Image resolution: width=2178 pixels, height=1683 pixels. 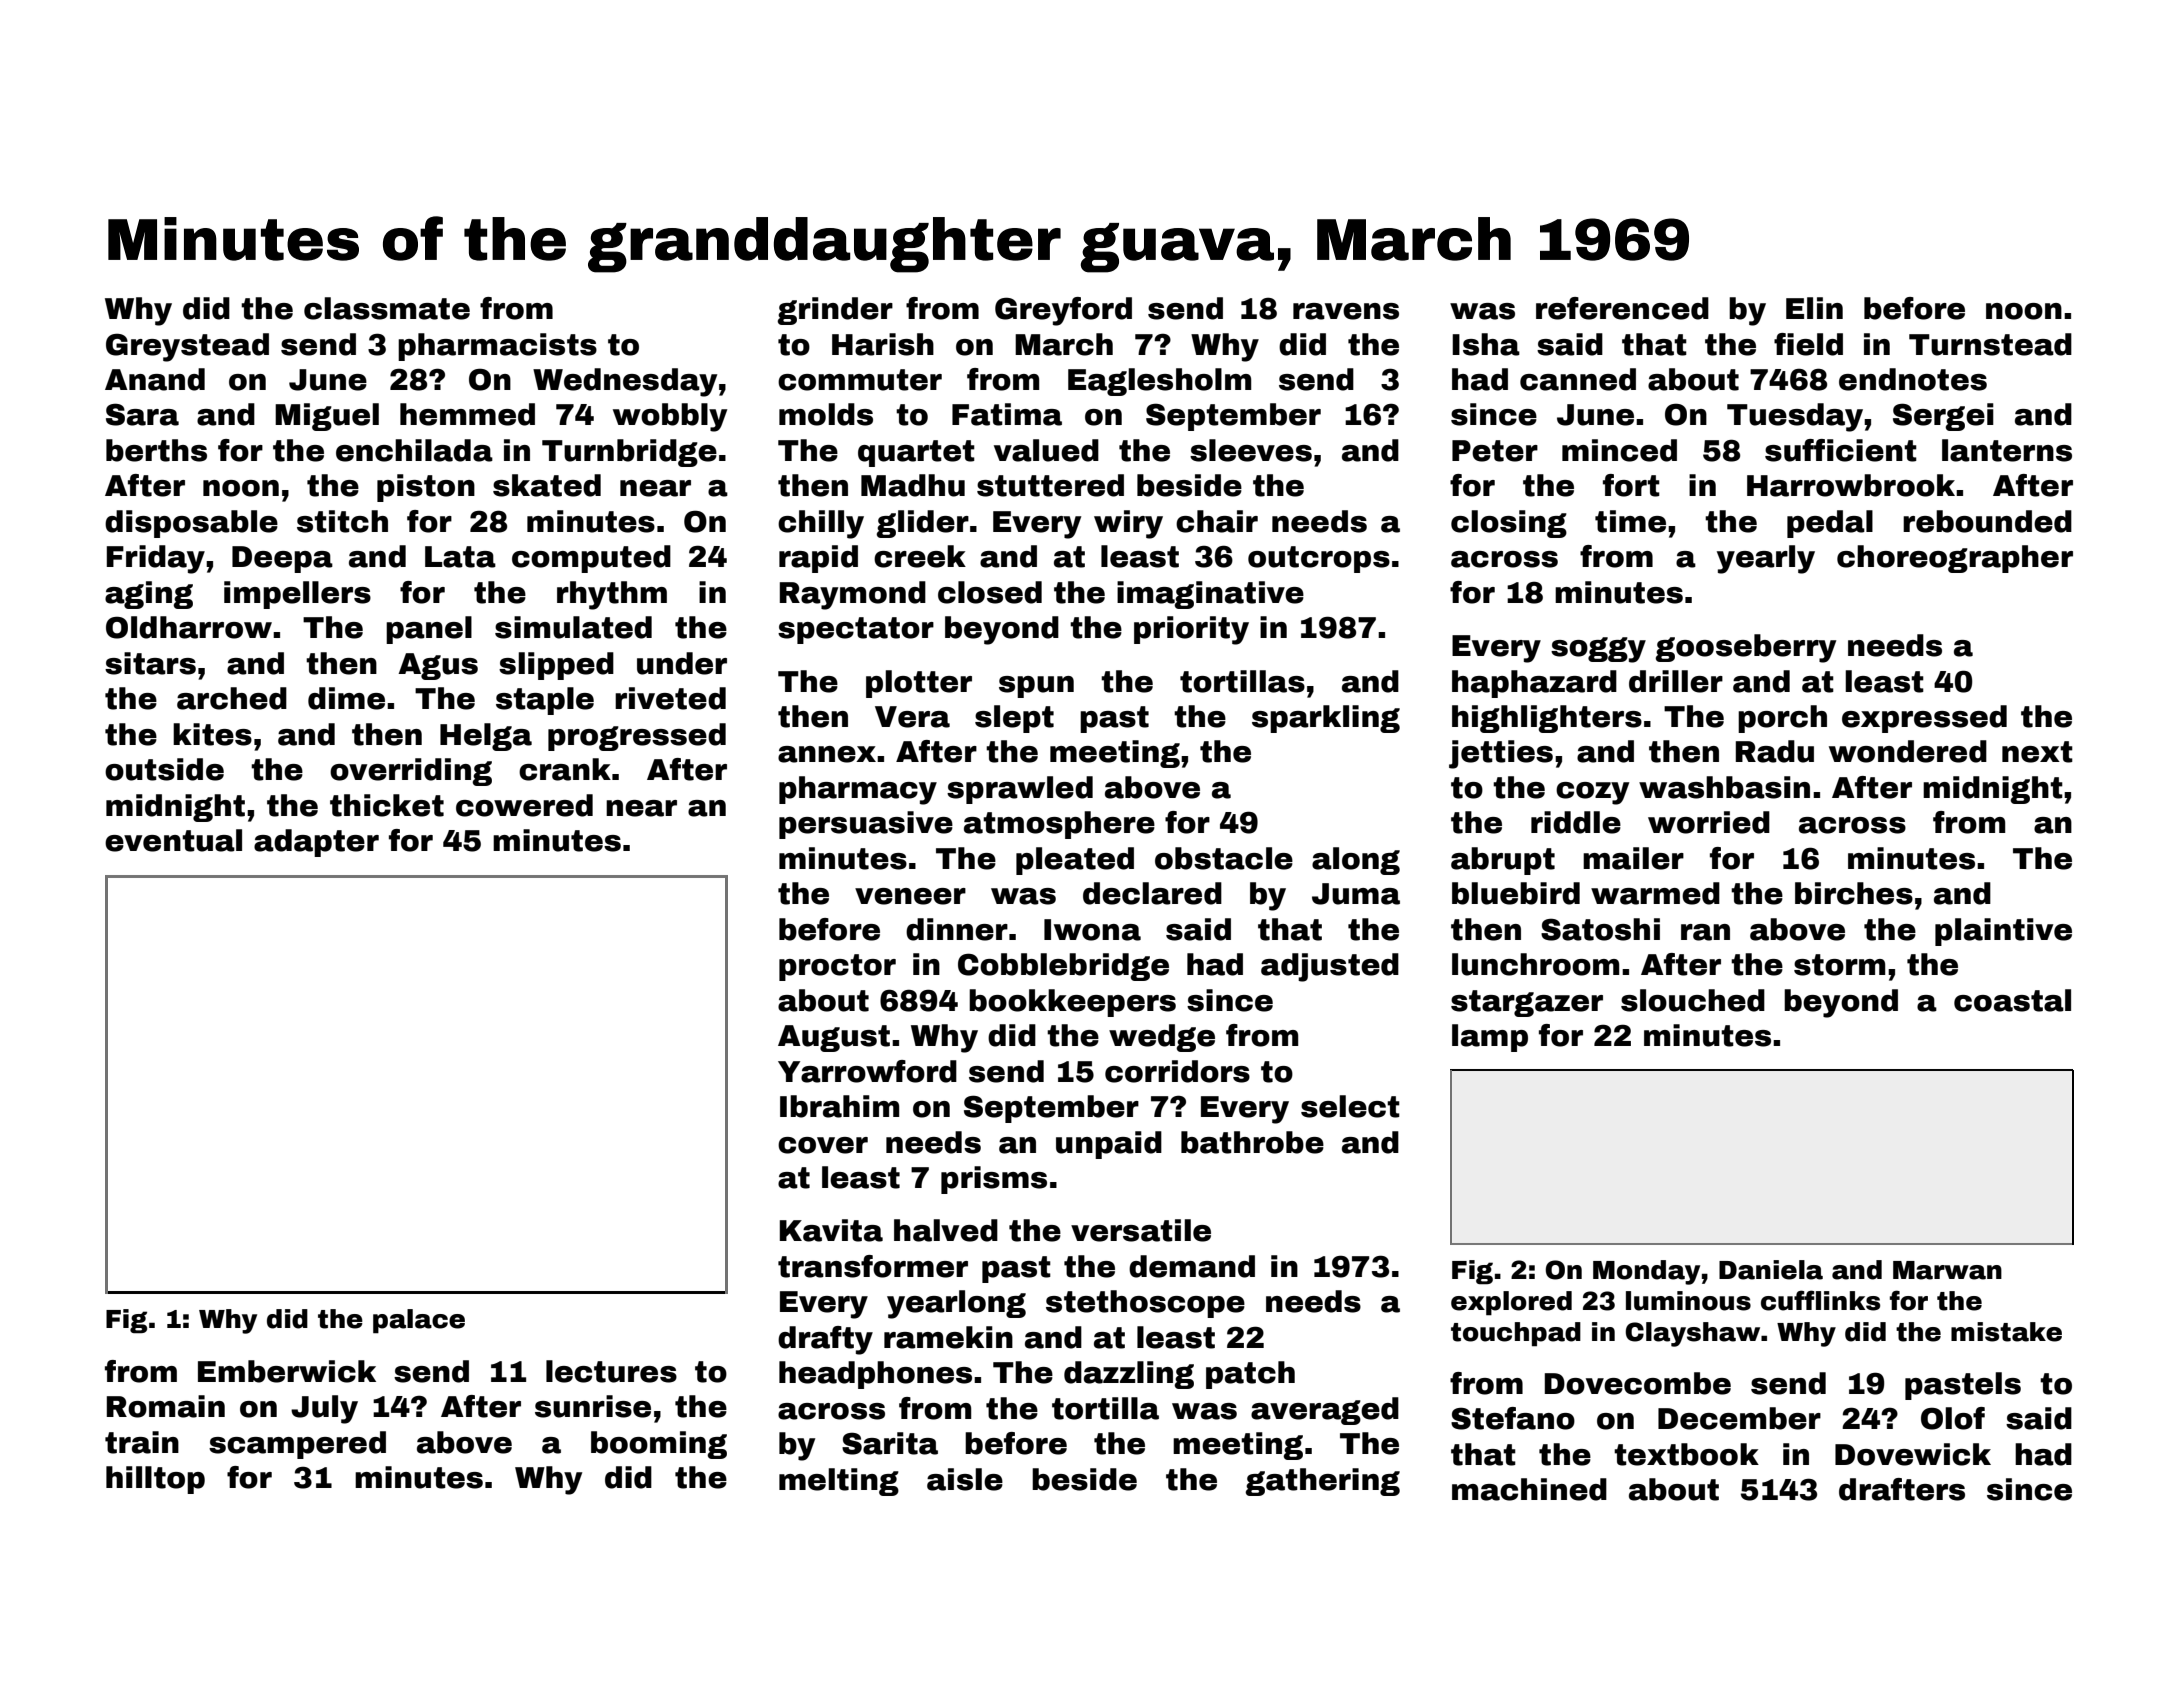 I want to click on grinder, so click(x=835, y=311).
